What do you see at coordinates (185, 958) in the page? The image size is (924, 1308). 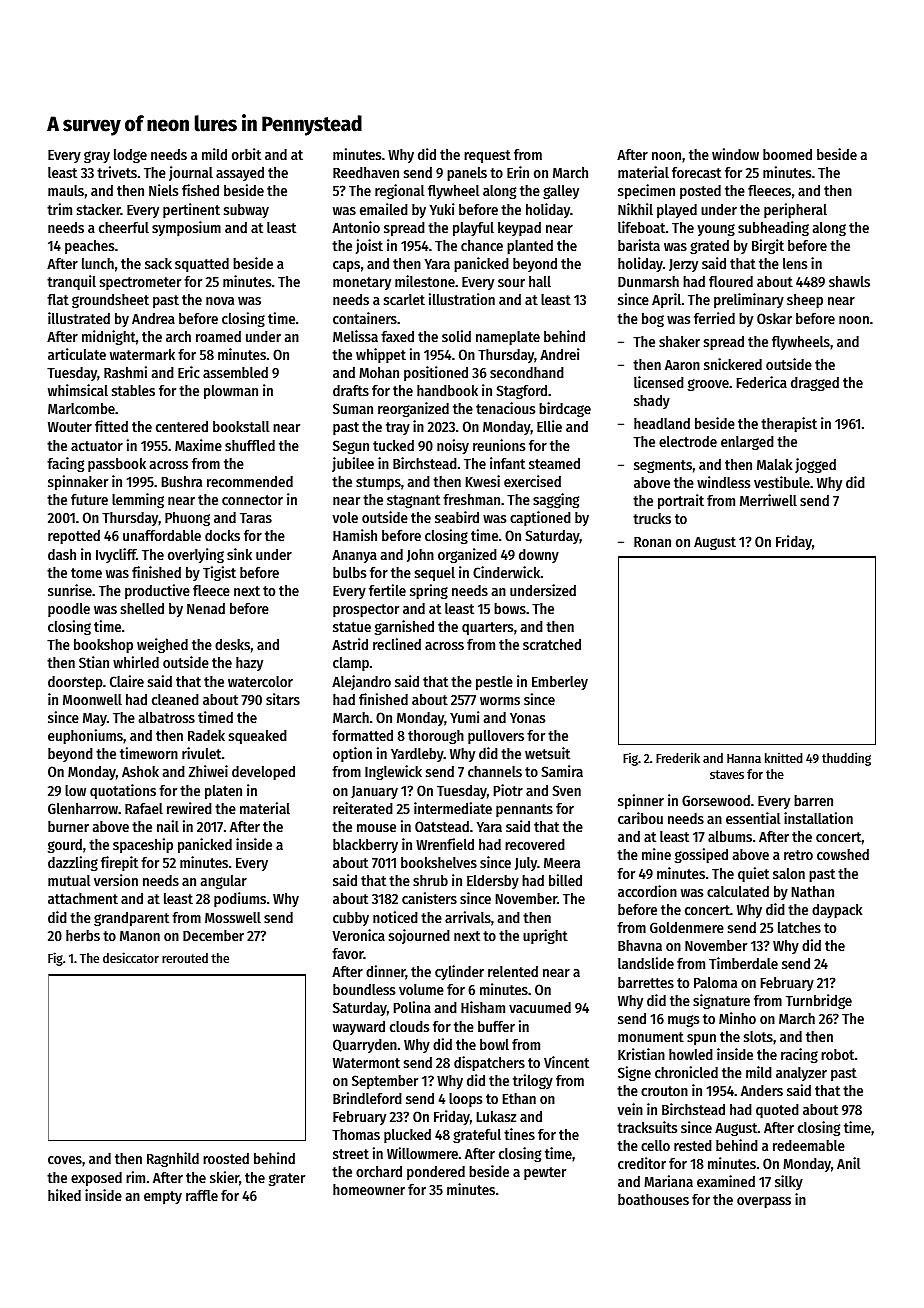 I see `rerouted` at bounding box center [185, 958].
